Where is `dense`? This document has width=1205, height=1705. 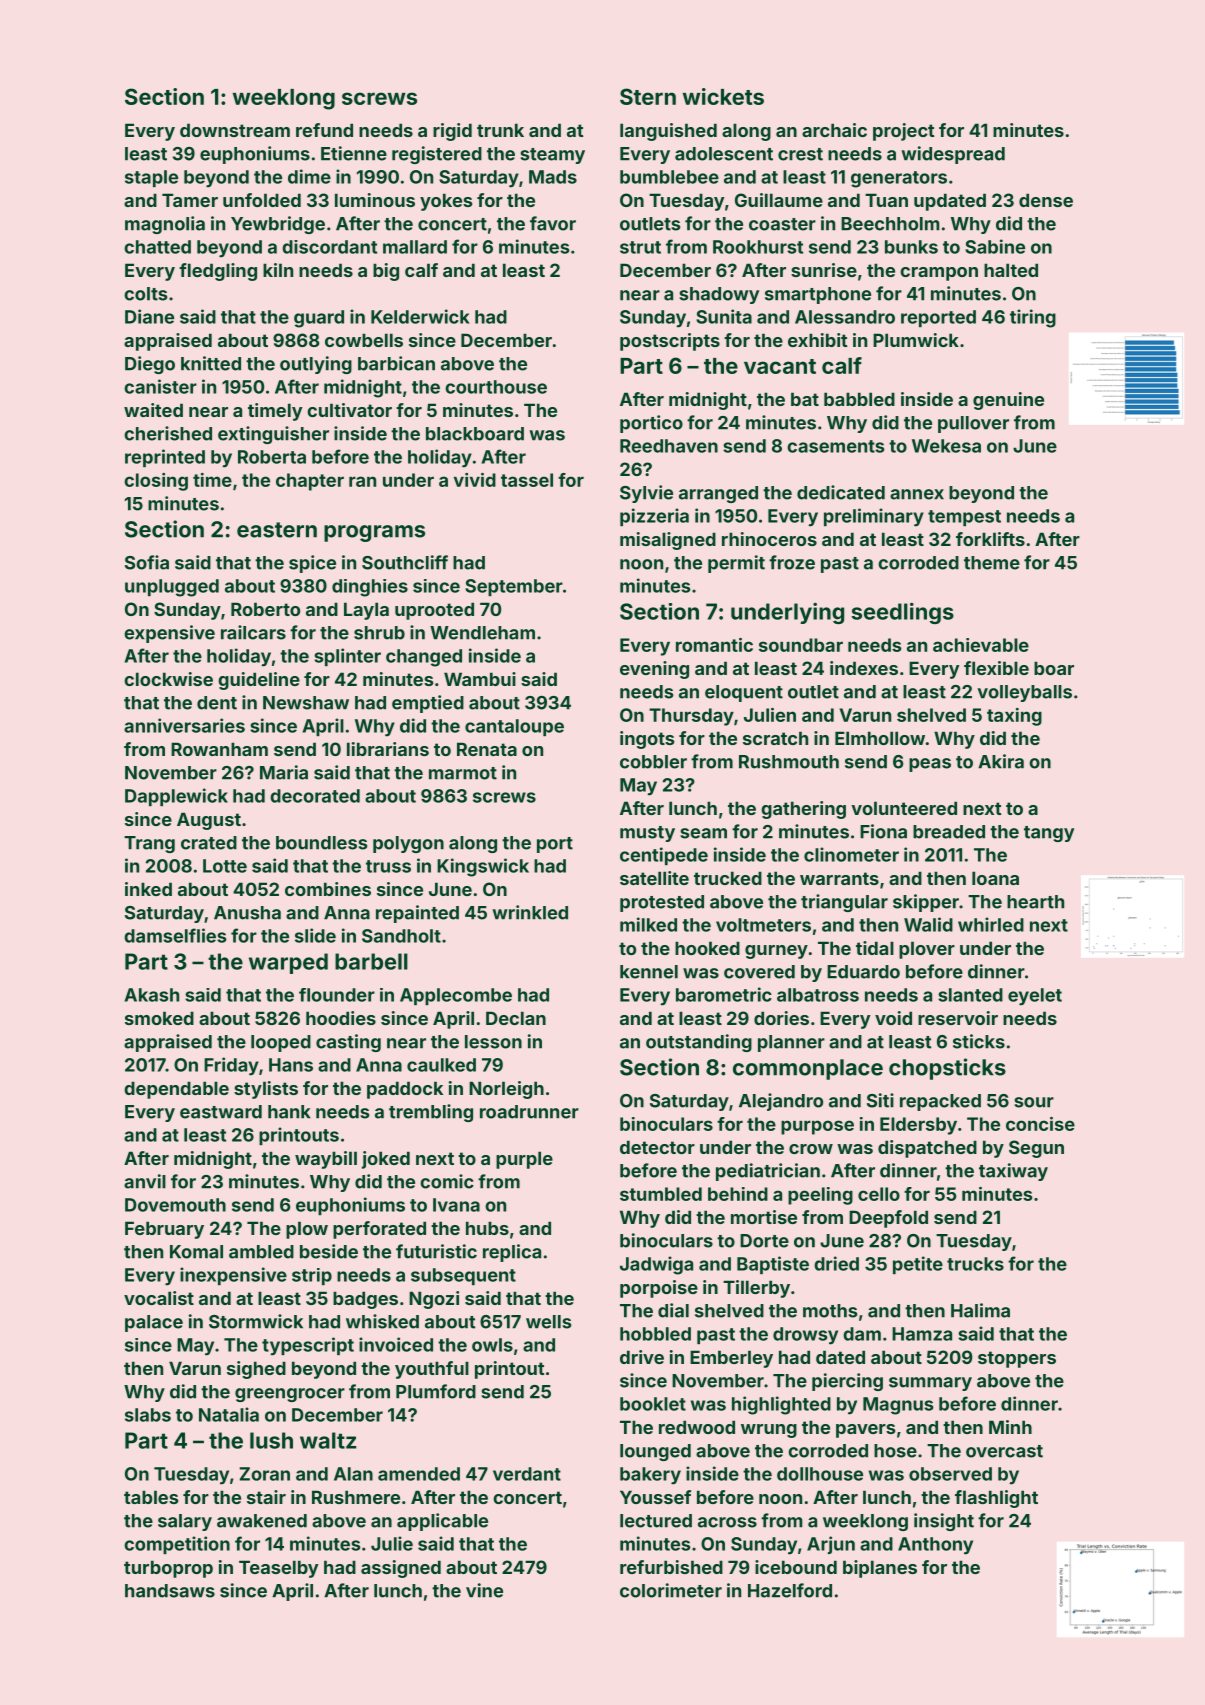
dense is located at coordinates (1046, 200).
